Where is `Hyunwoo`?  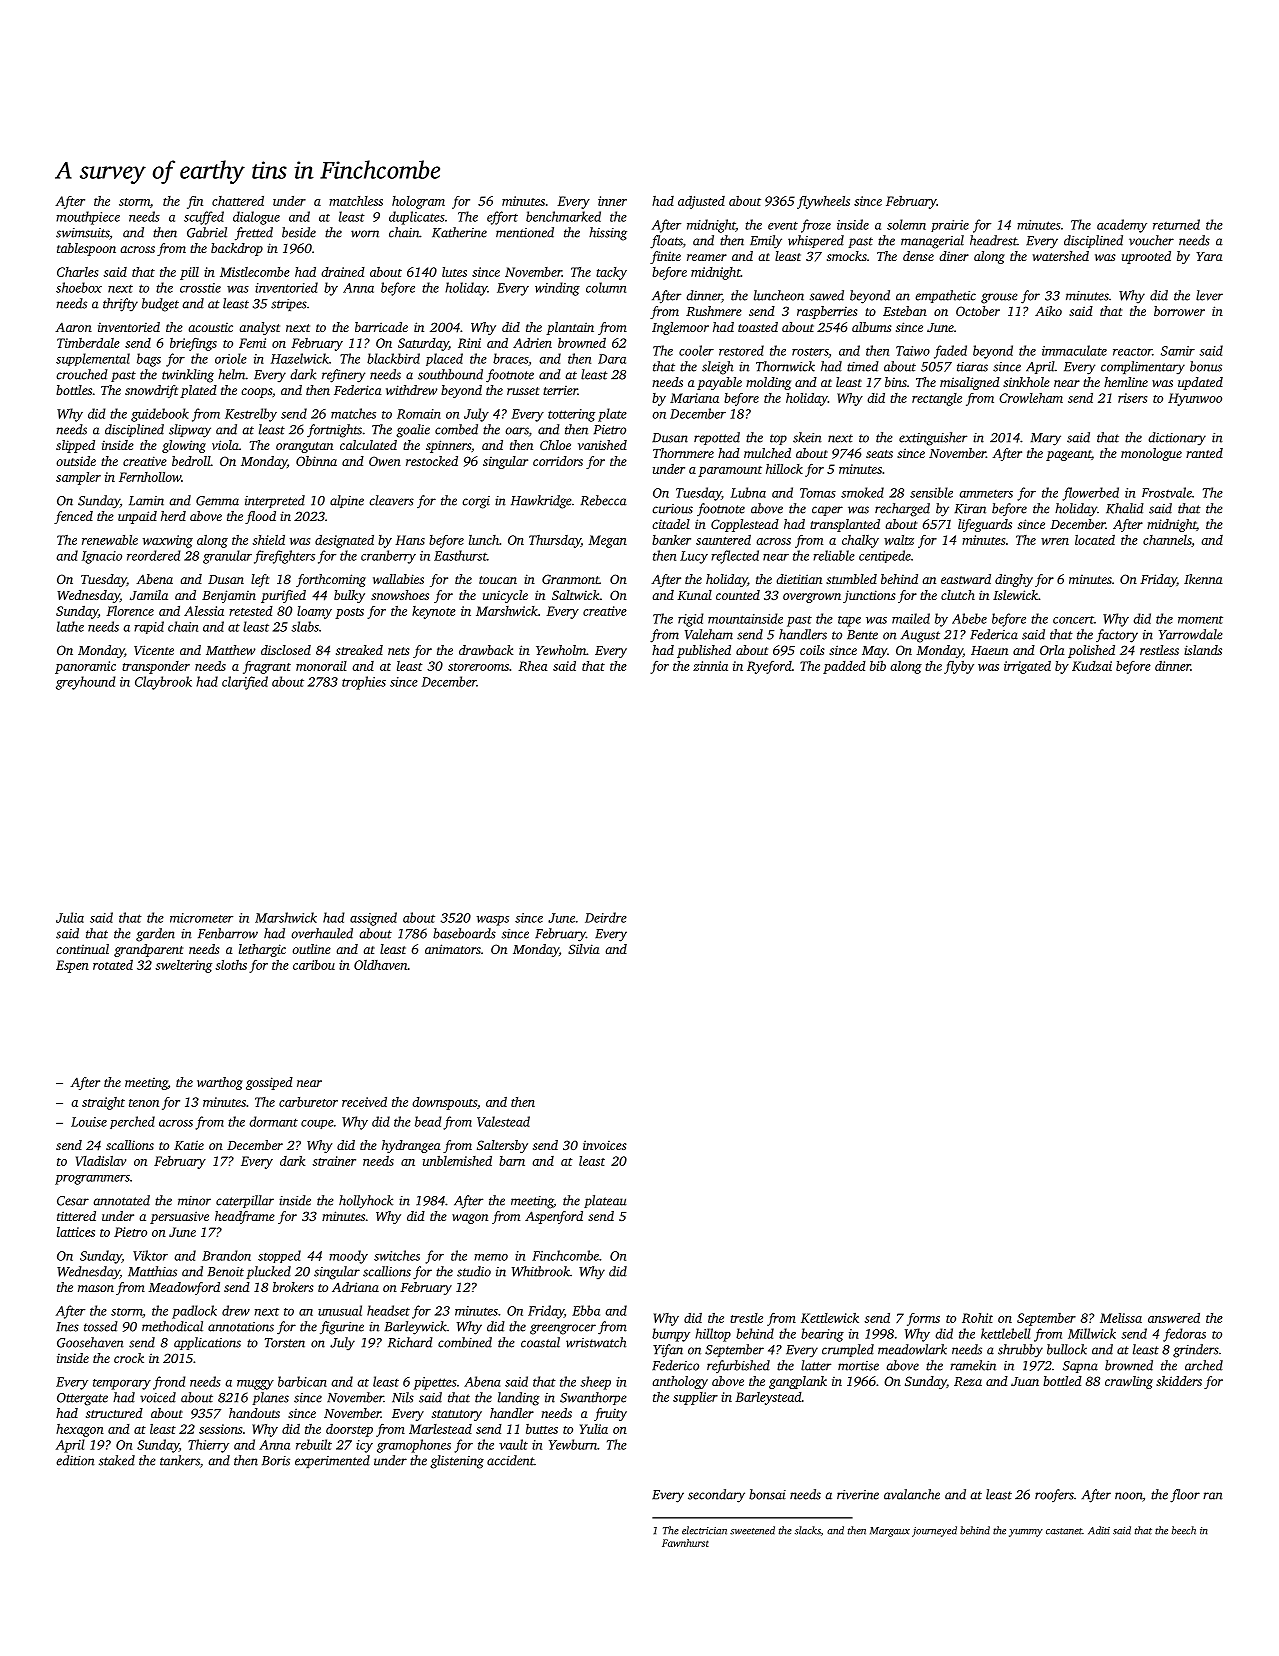 Hyunwoo is located at coordinates (1195, 399).
